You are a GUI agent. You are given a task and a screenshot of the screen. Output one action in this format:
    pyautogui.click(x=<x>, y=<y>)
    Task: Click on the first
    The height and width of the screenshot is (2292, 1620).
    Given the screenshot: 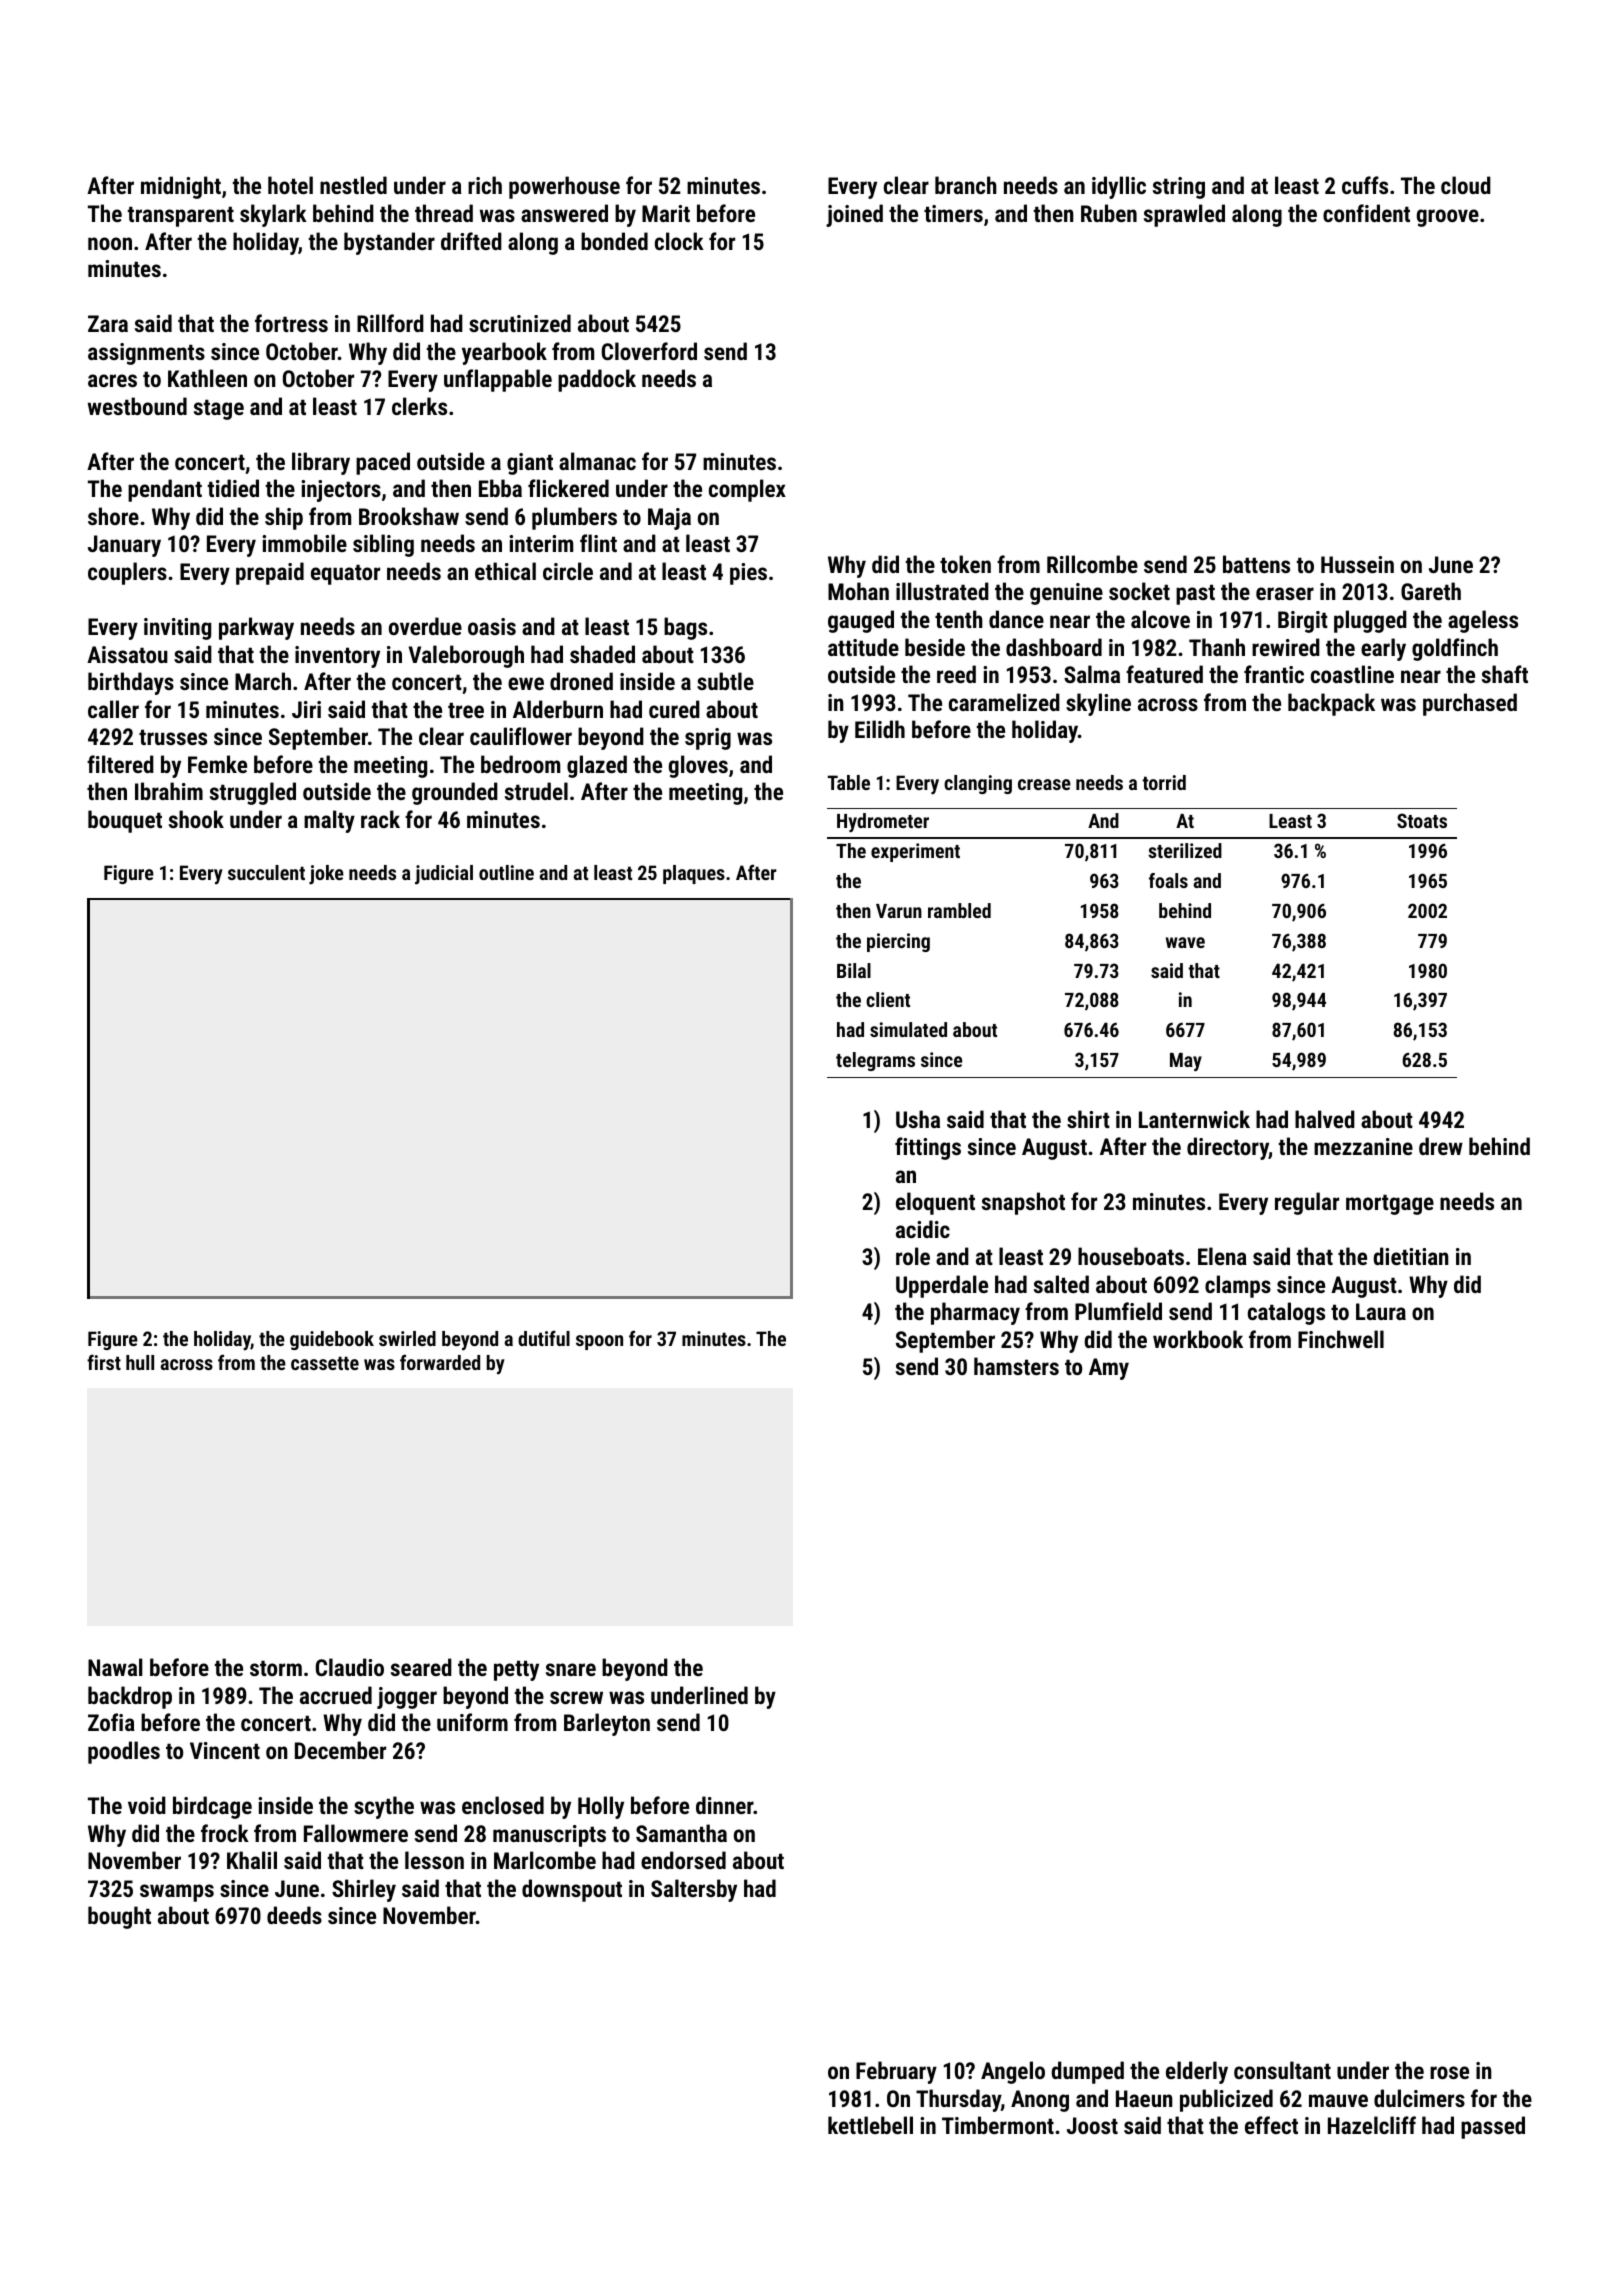 What is the action you would take?
    pyautogui.click(x=104, y=1362)
